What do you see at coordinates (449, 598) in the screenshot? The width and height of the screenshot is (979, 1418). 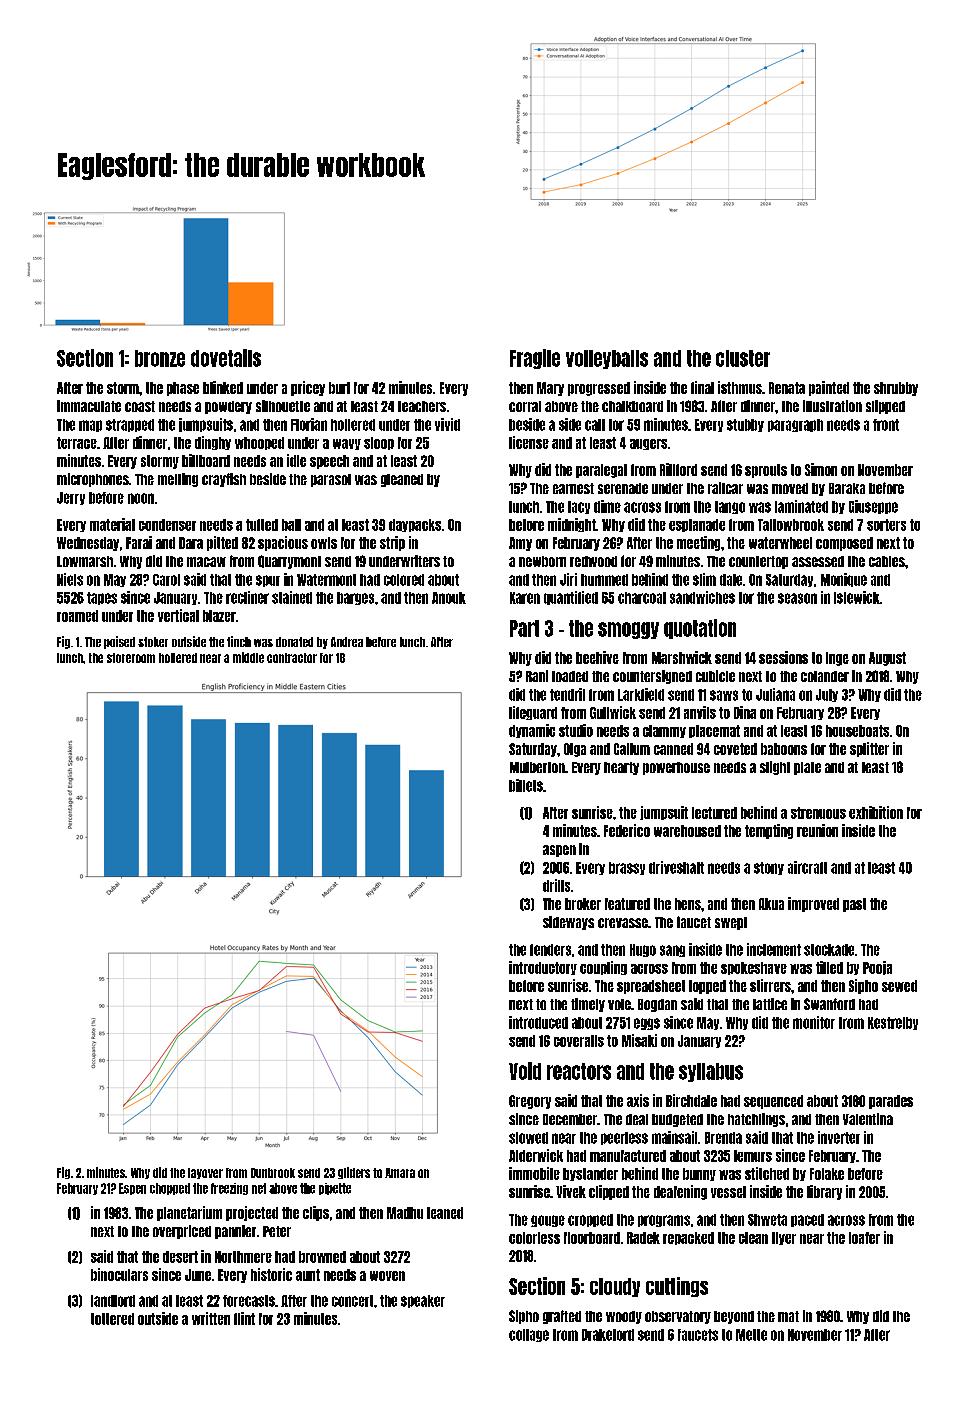 I see `Anouk` at bounding box center [449, 598].
